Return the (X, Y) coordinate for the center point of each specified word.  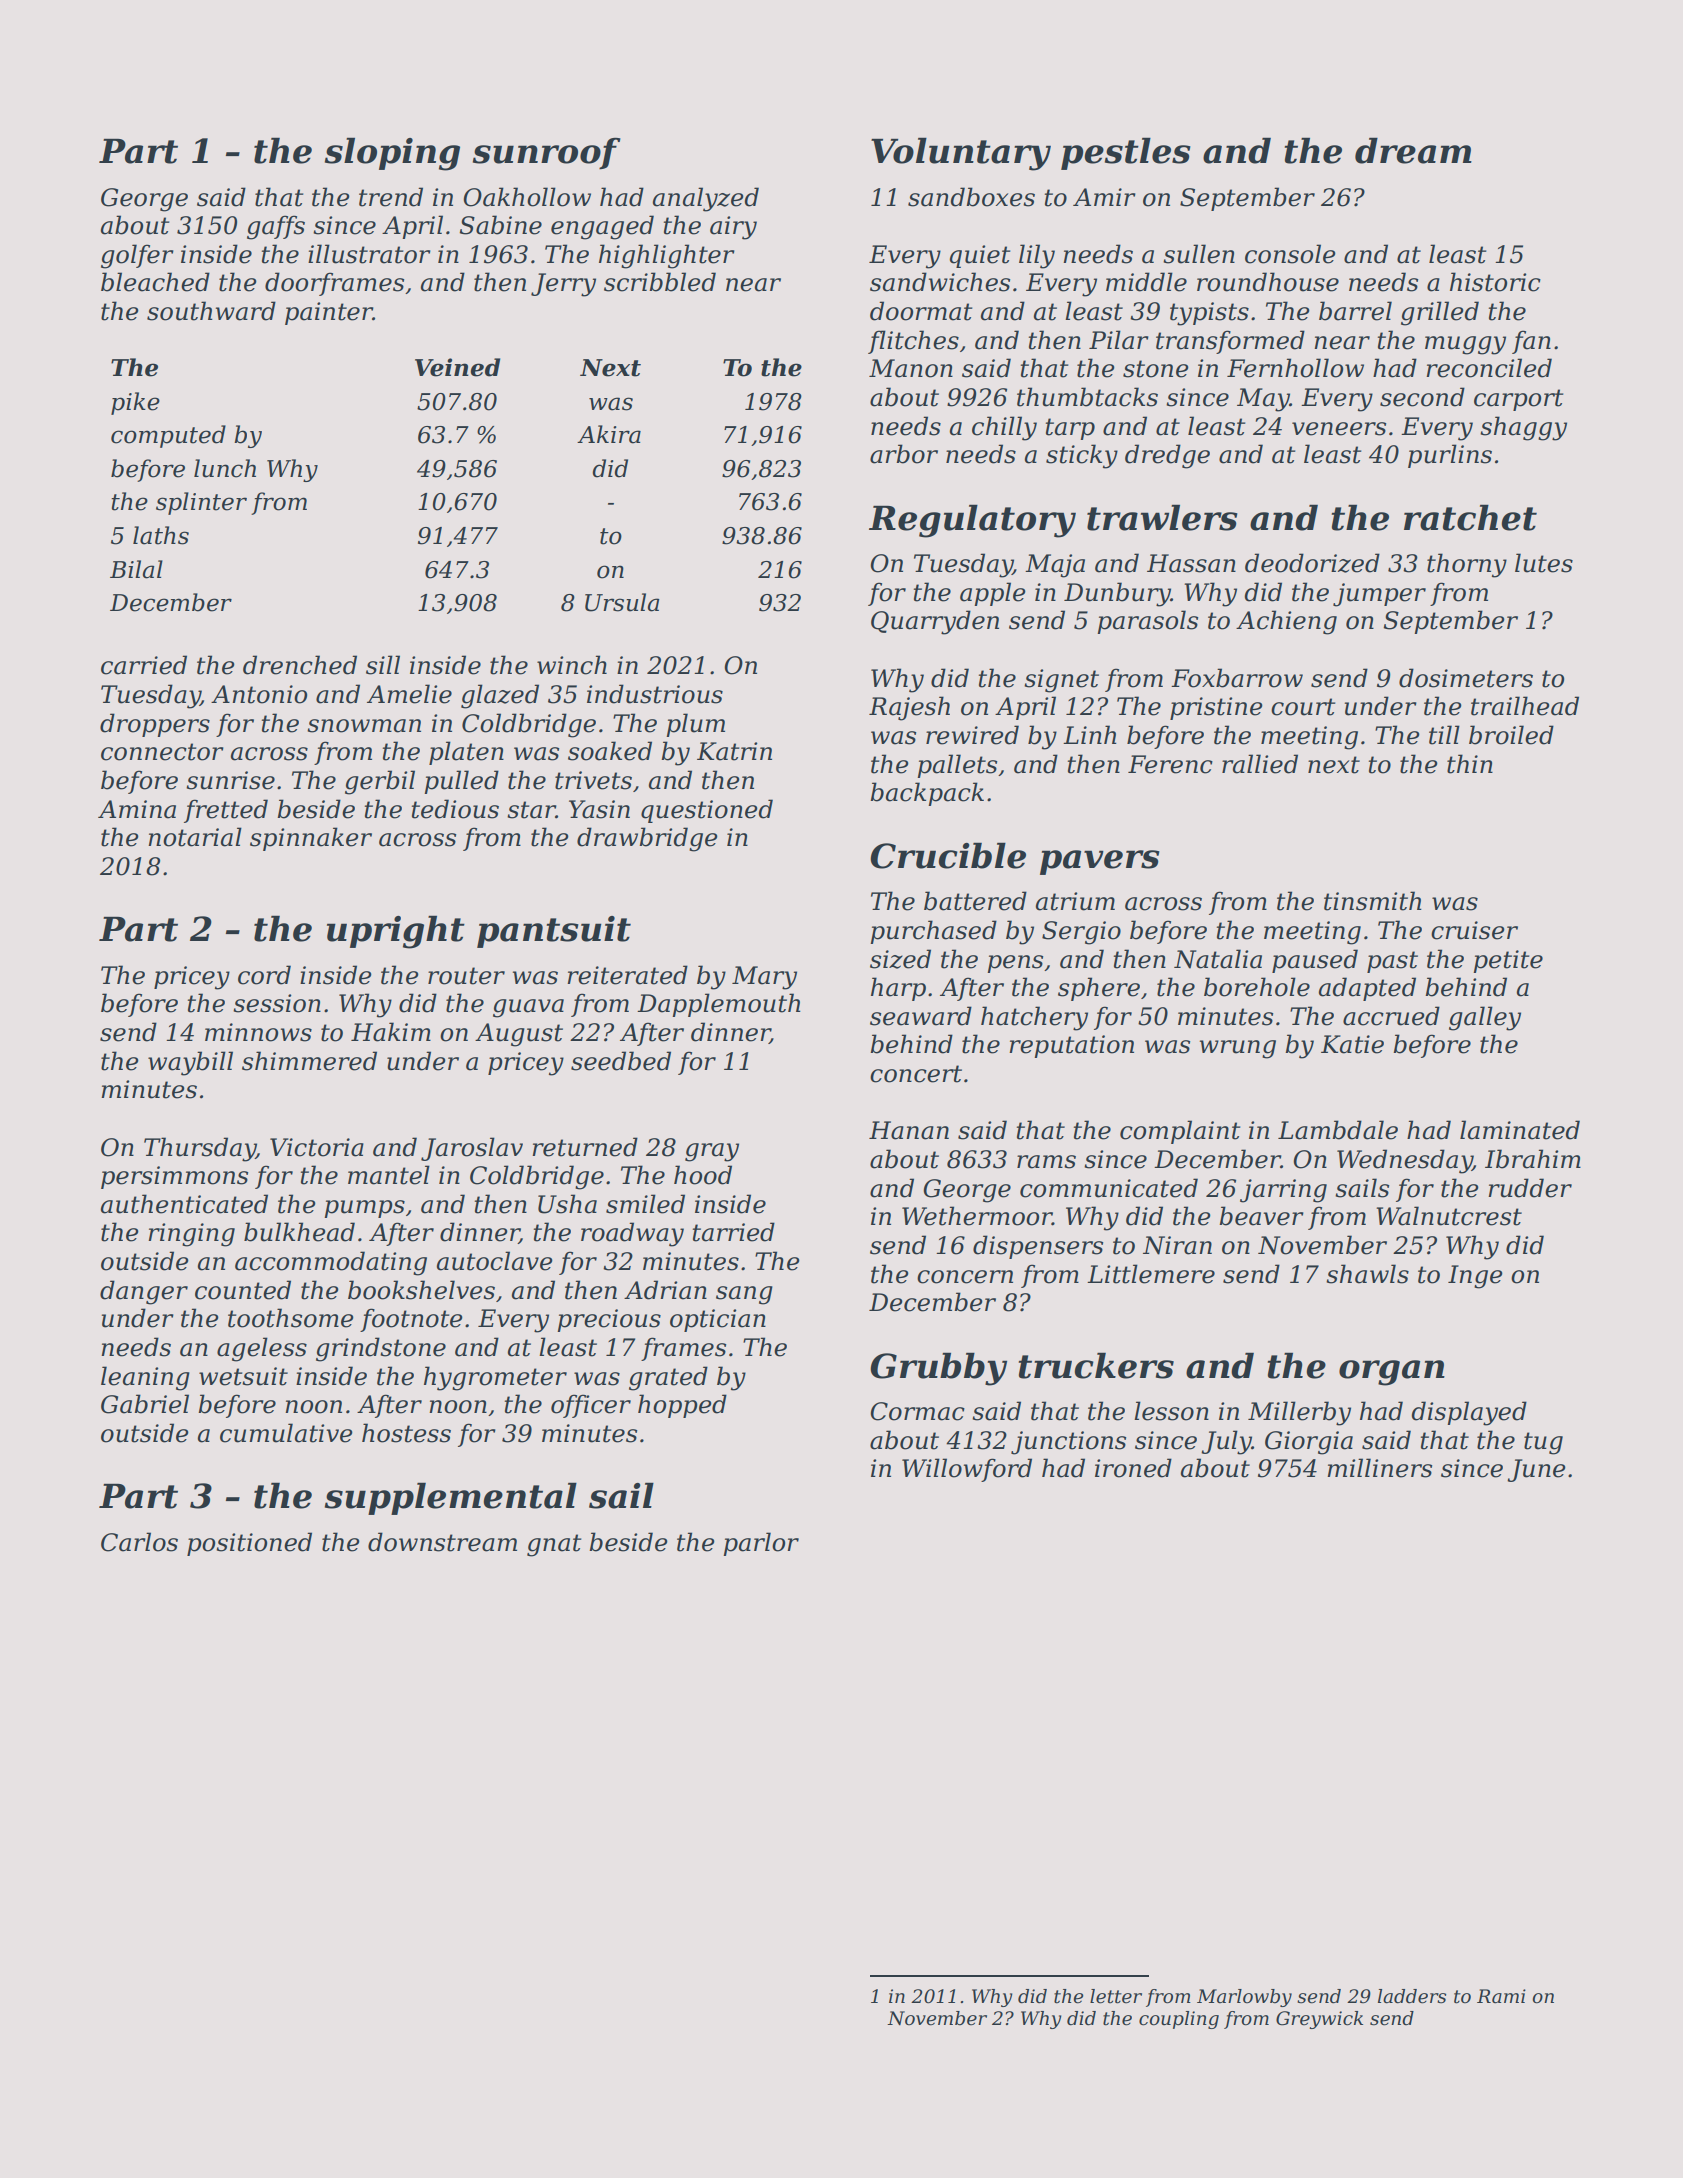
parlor (761, 1544)
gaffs (276, 227)
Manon (911, 368)
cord (264, 975)
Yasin (599, 809)
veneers (1339, 429)
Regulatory (972, 521)
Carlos (139, 1542)
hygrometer (495, 1378)
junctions (1068, 1443)
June (1536, 1470)
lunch (225, 468)
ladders (1412, 1996)
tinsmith (1373, 901)
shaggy (1523, 428)
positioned (249, 1544)
